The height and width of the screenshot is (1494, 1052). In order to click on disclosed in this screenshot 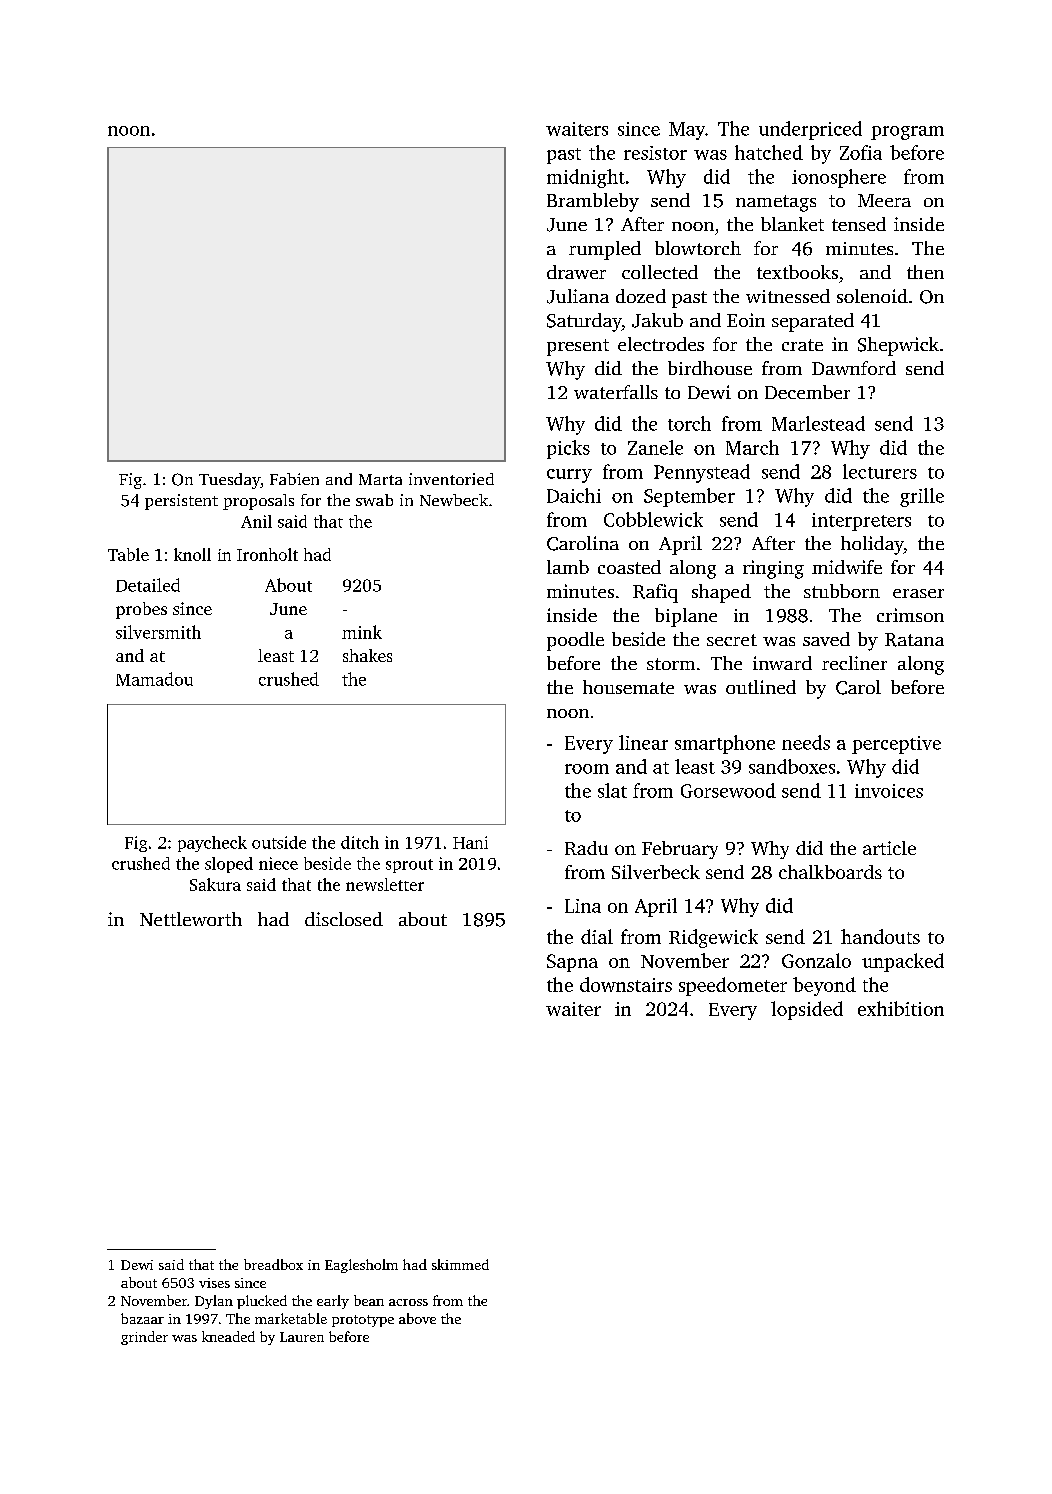, I will do `click(344, 919)`.
